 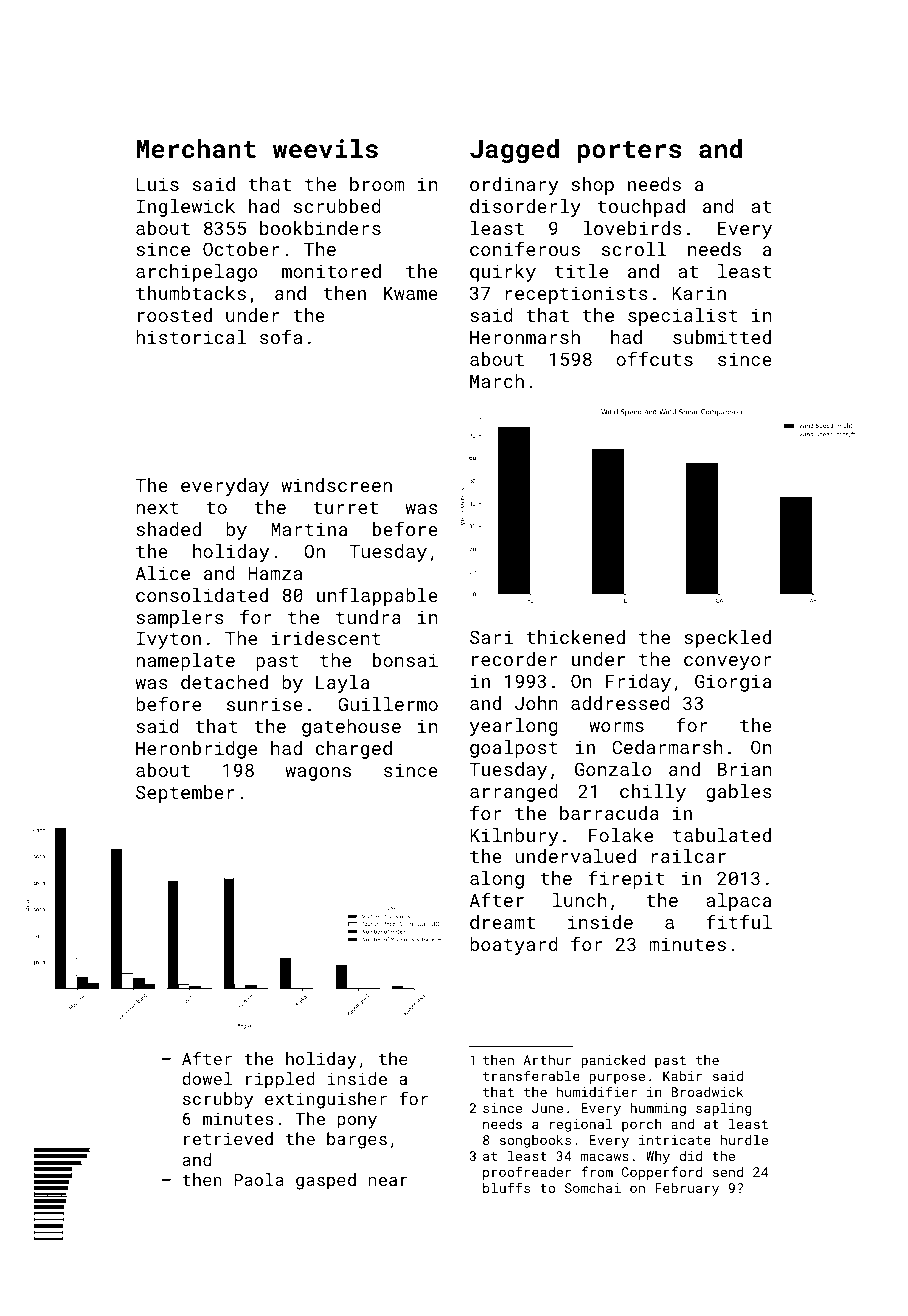 What do you see at coordinates (593, 1188) in the screenshot?
I see `Somchai` at bounding box center [593, 1188].
